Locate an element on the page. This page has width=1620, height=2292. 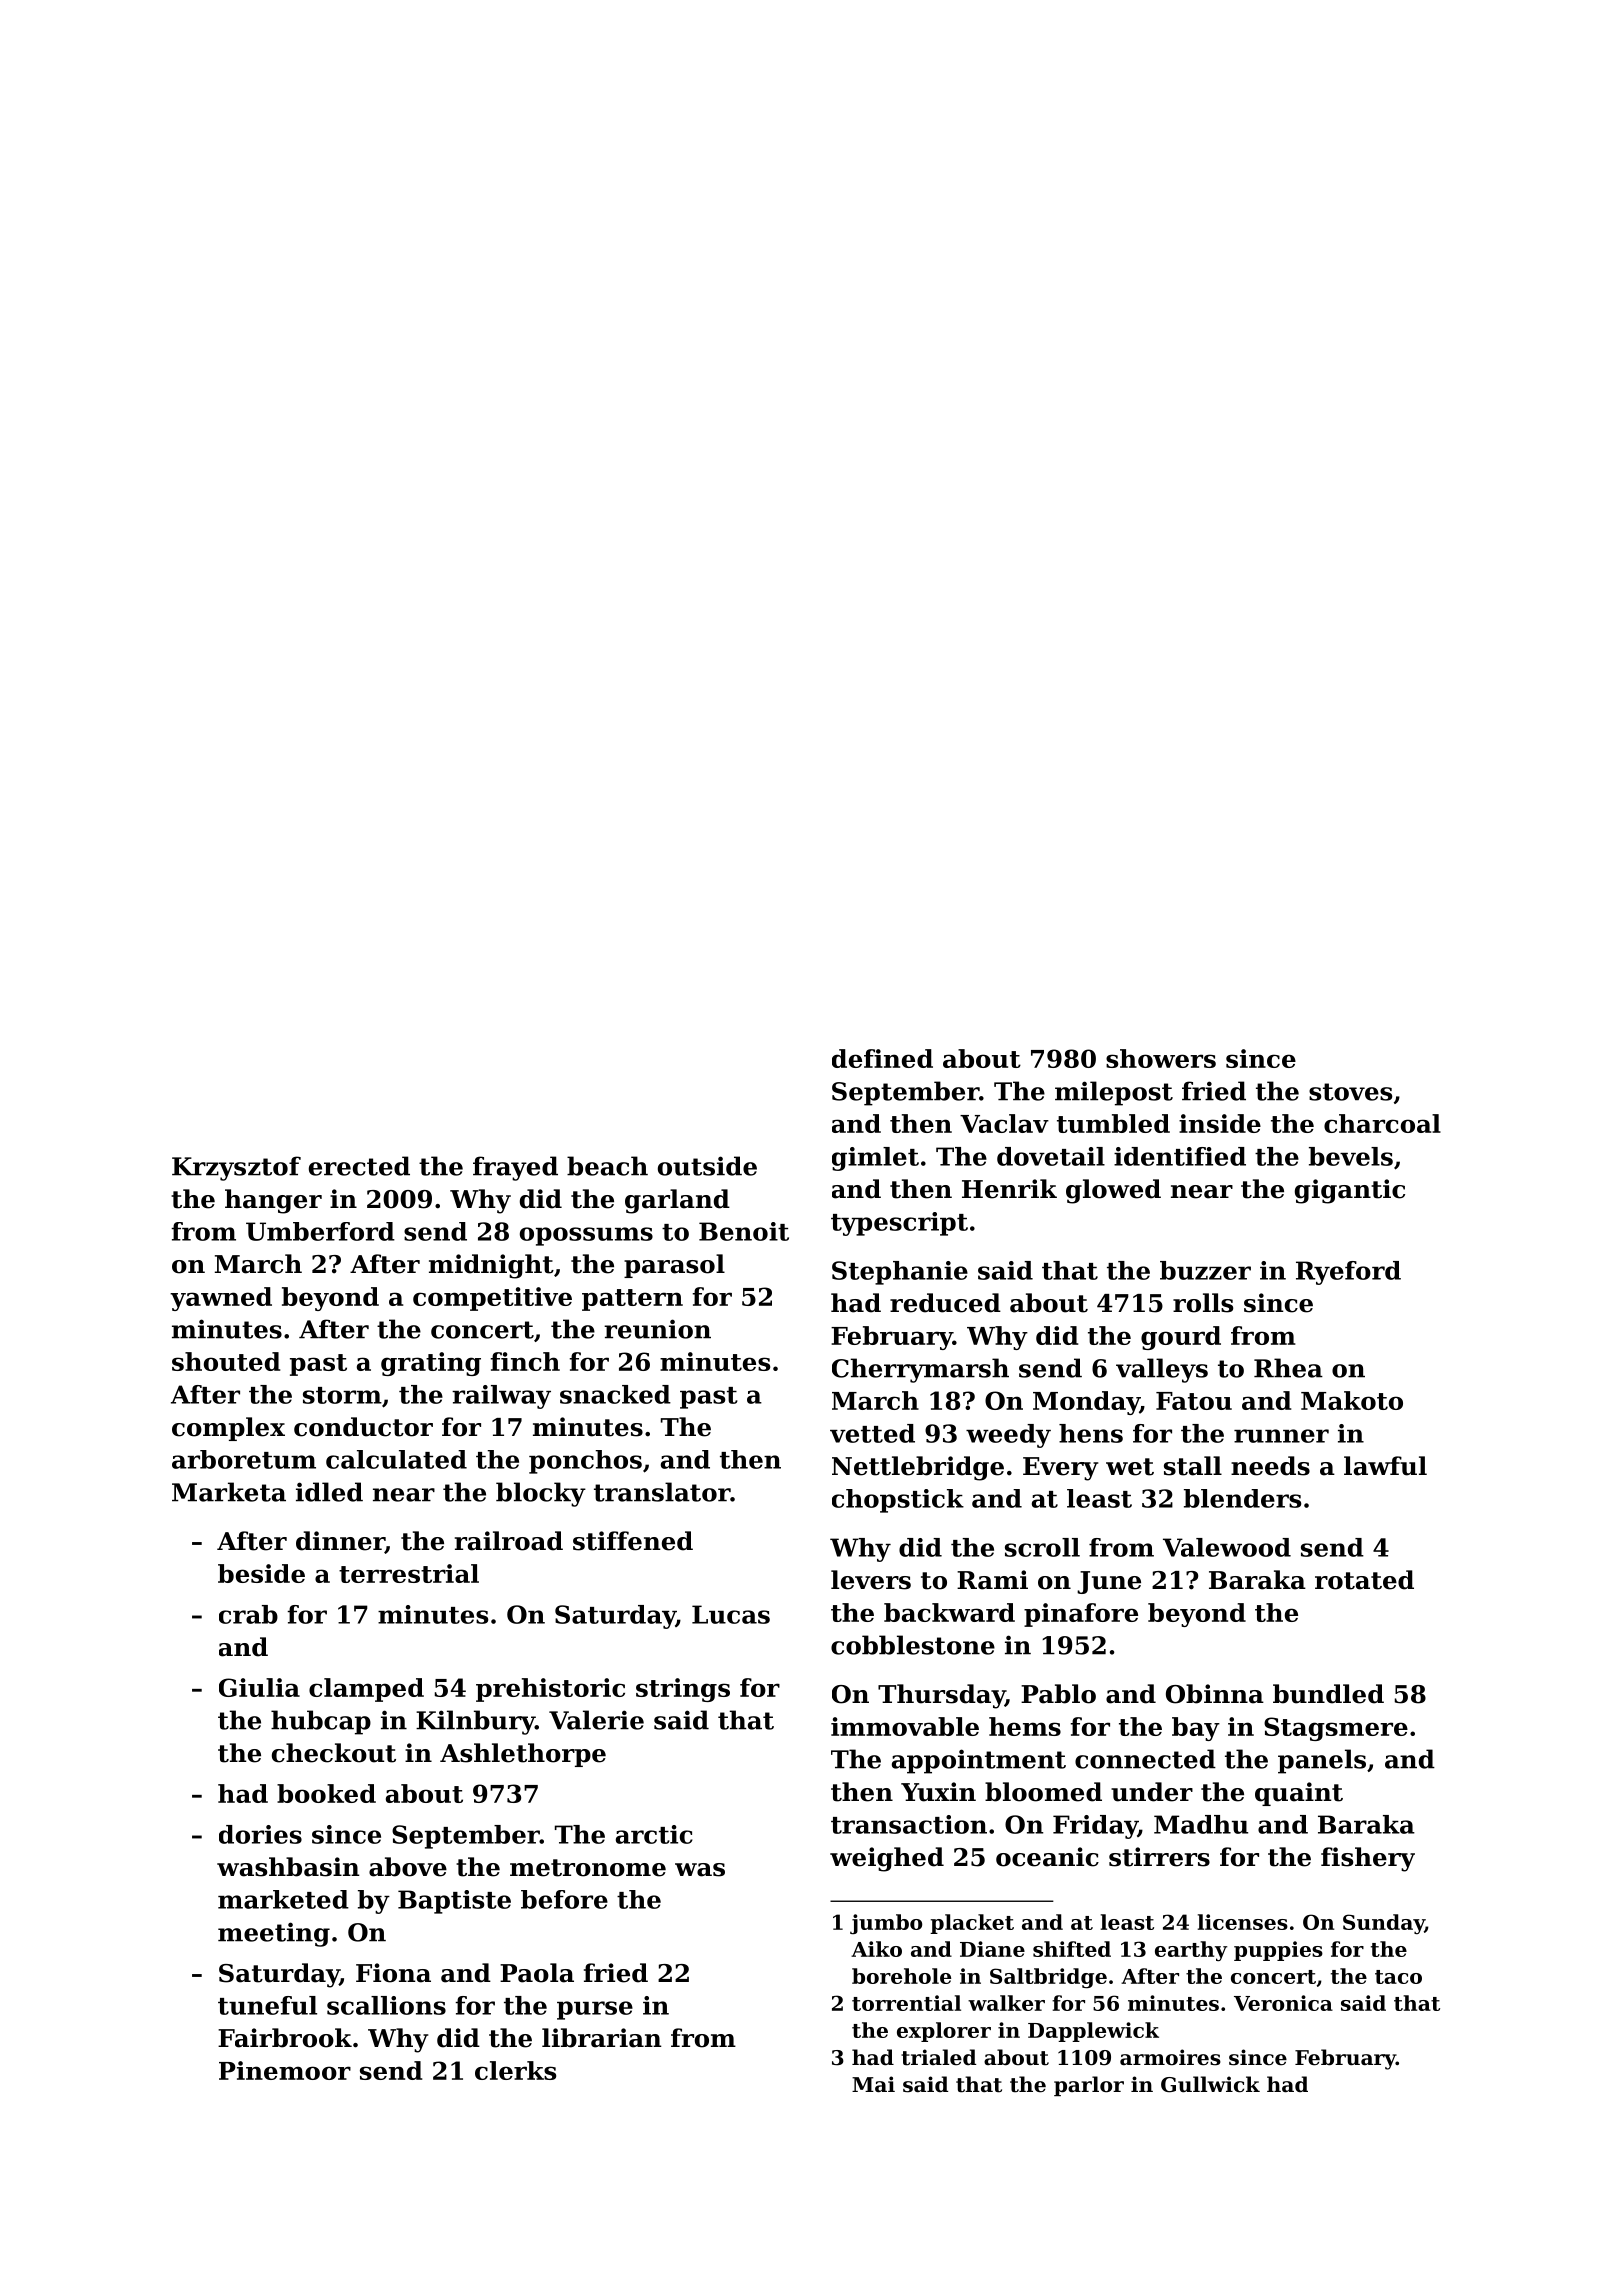
milepost is located at coordinates (1114, 1093).
